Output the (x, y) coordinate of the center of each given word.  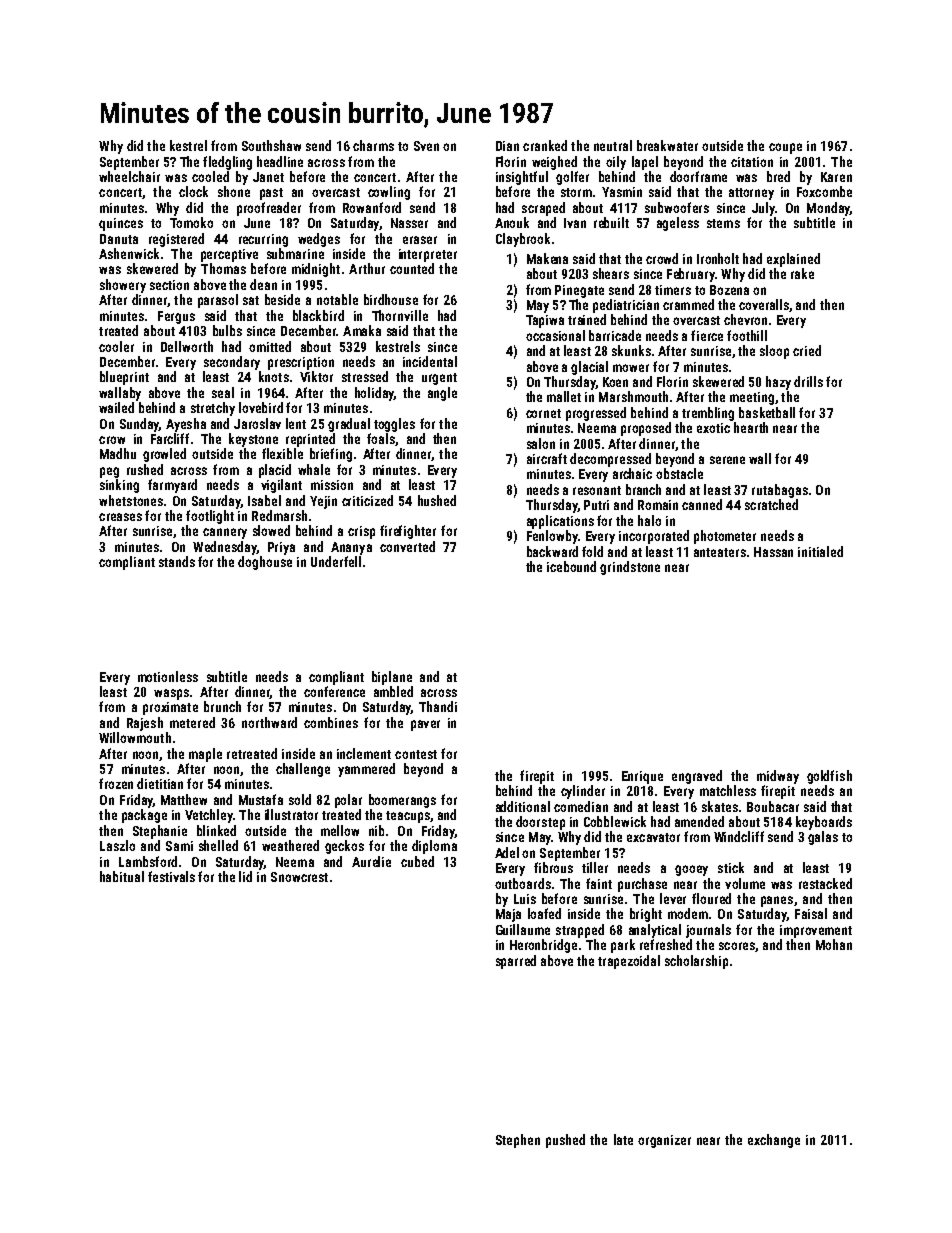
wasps (171, 694)
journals (708, 931)
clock (193, 191)
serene (727, 460)
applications (560, 522)
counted (412, 268)
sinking (119, 486)
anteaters (720, 552)
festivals (171, 876)
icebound (571, 566)
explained (793, 260)
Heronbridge (543, 946)
